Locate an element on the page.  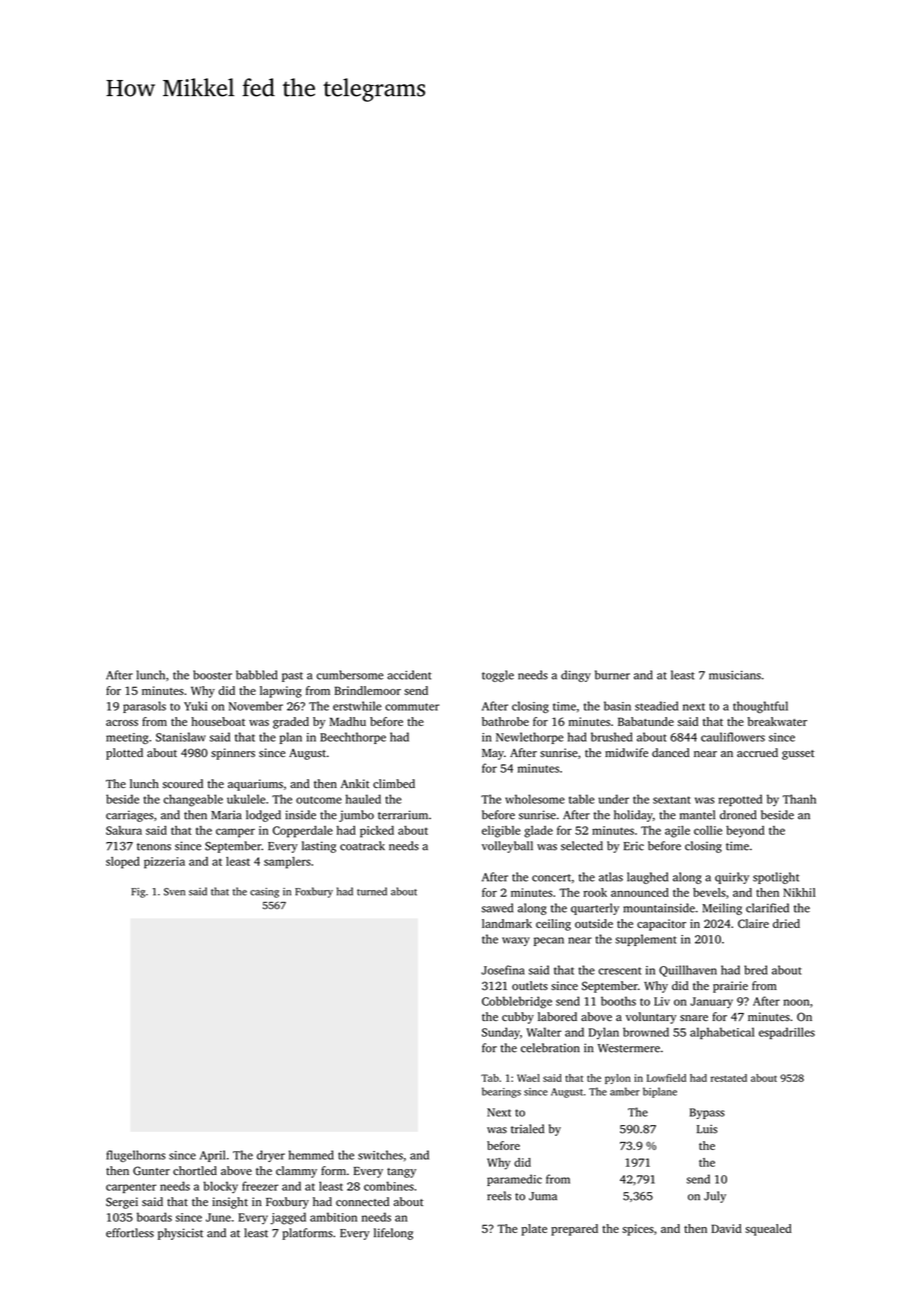
restated is located at coordinates (729, 1078).
